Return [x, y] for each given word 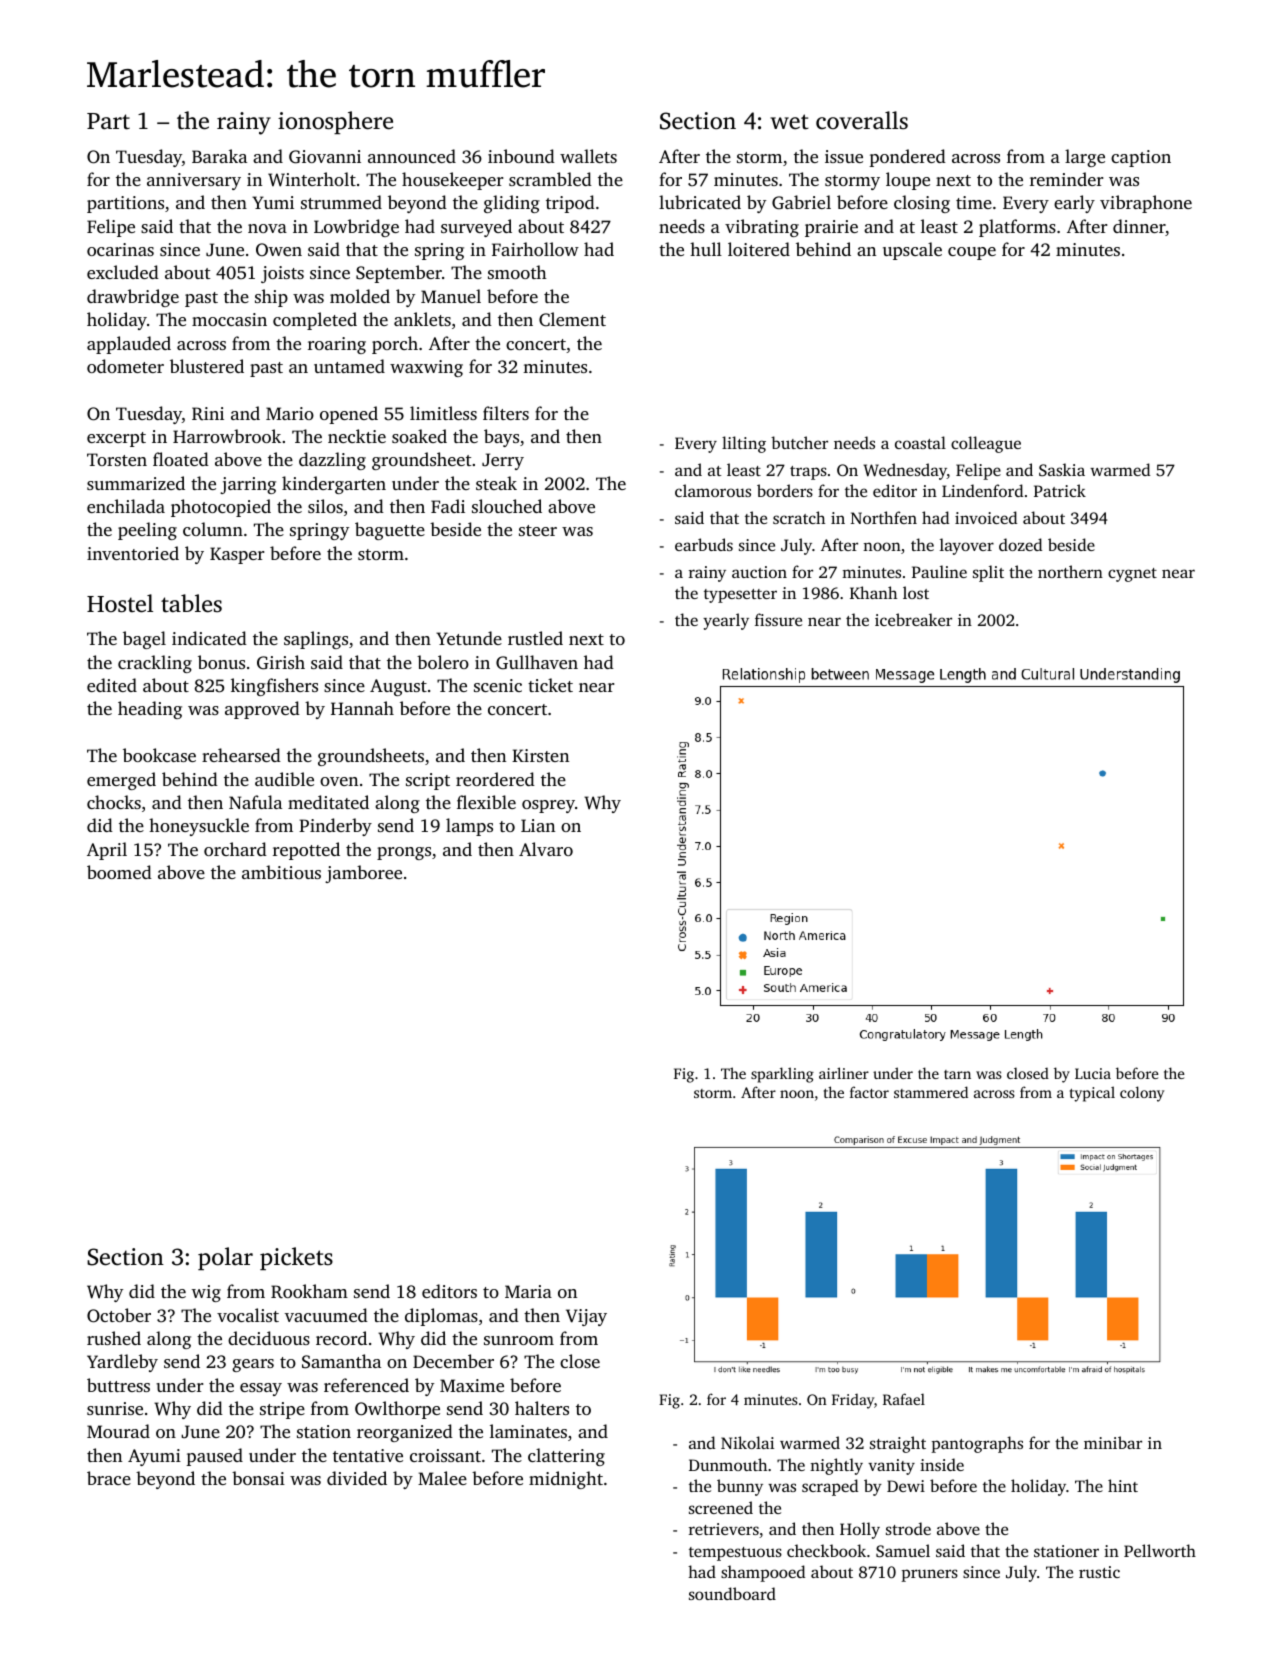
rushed [114, 1338]
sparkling [782, 1075]
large [1085, 158]
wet [789, 122]
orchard [235, 849]
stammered [931, 1092]
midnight [566, 1480]
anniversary [194, 181]
